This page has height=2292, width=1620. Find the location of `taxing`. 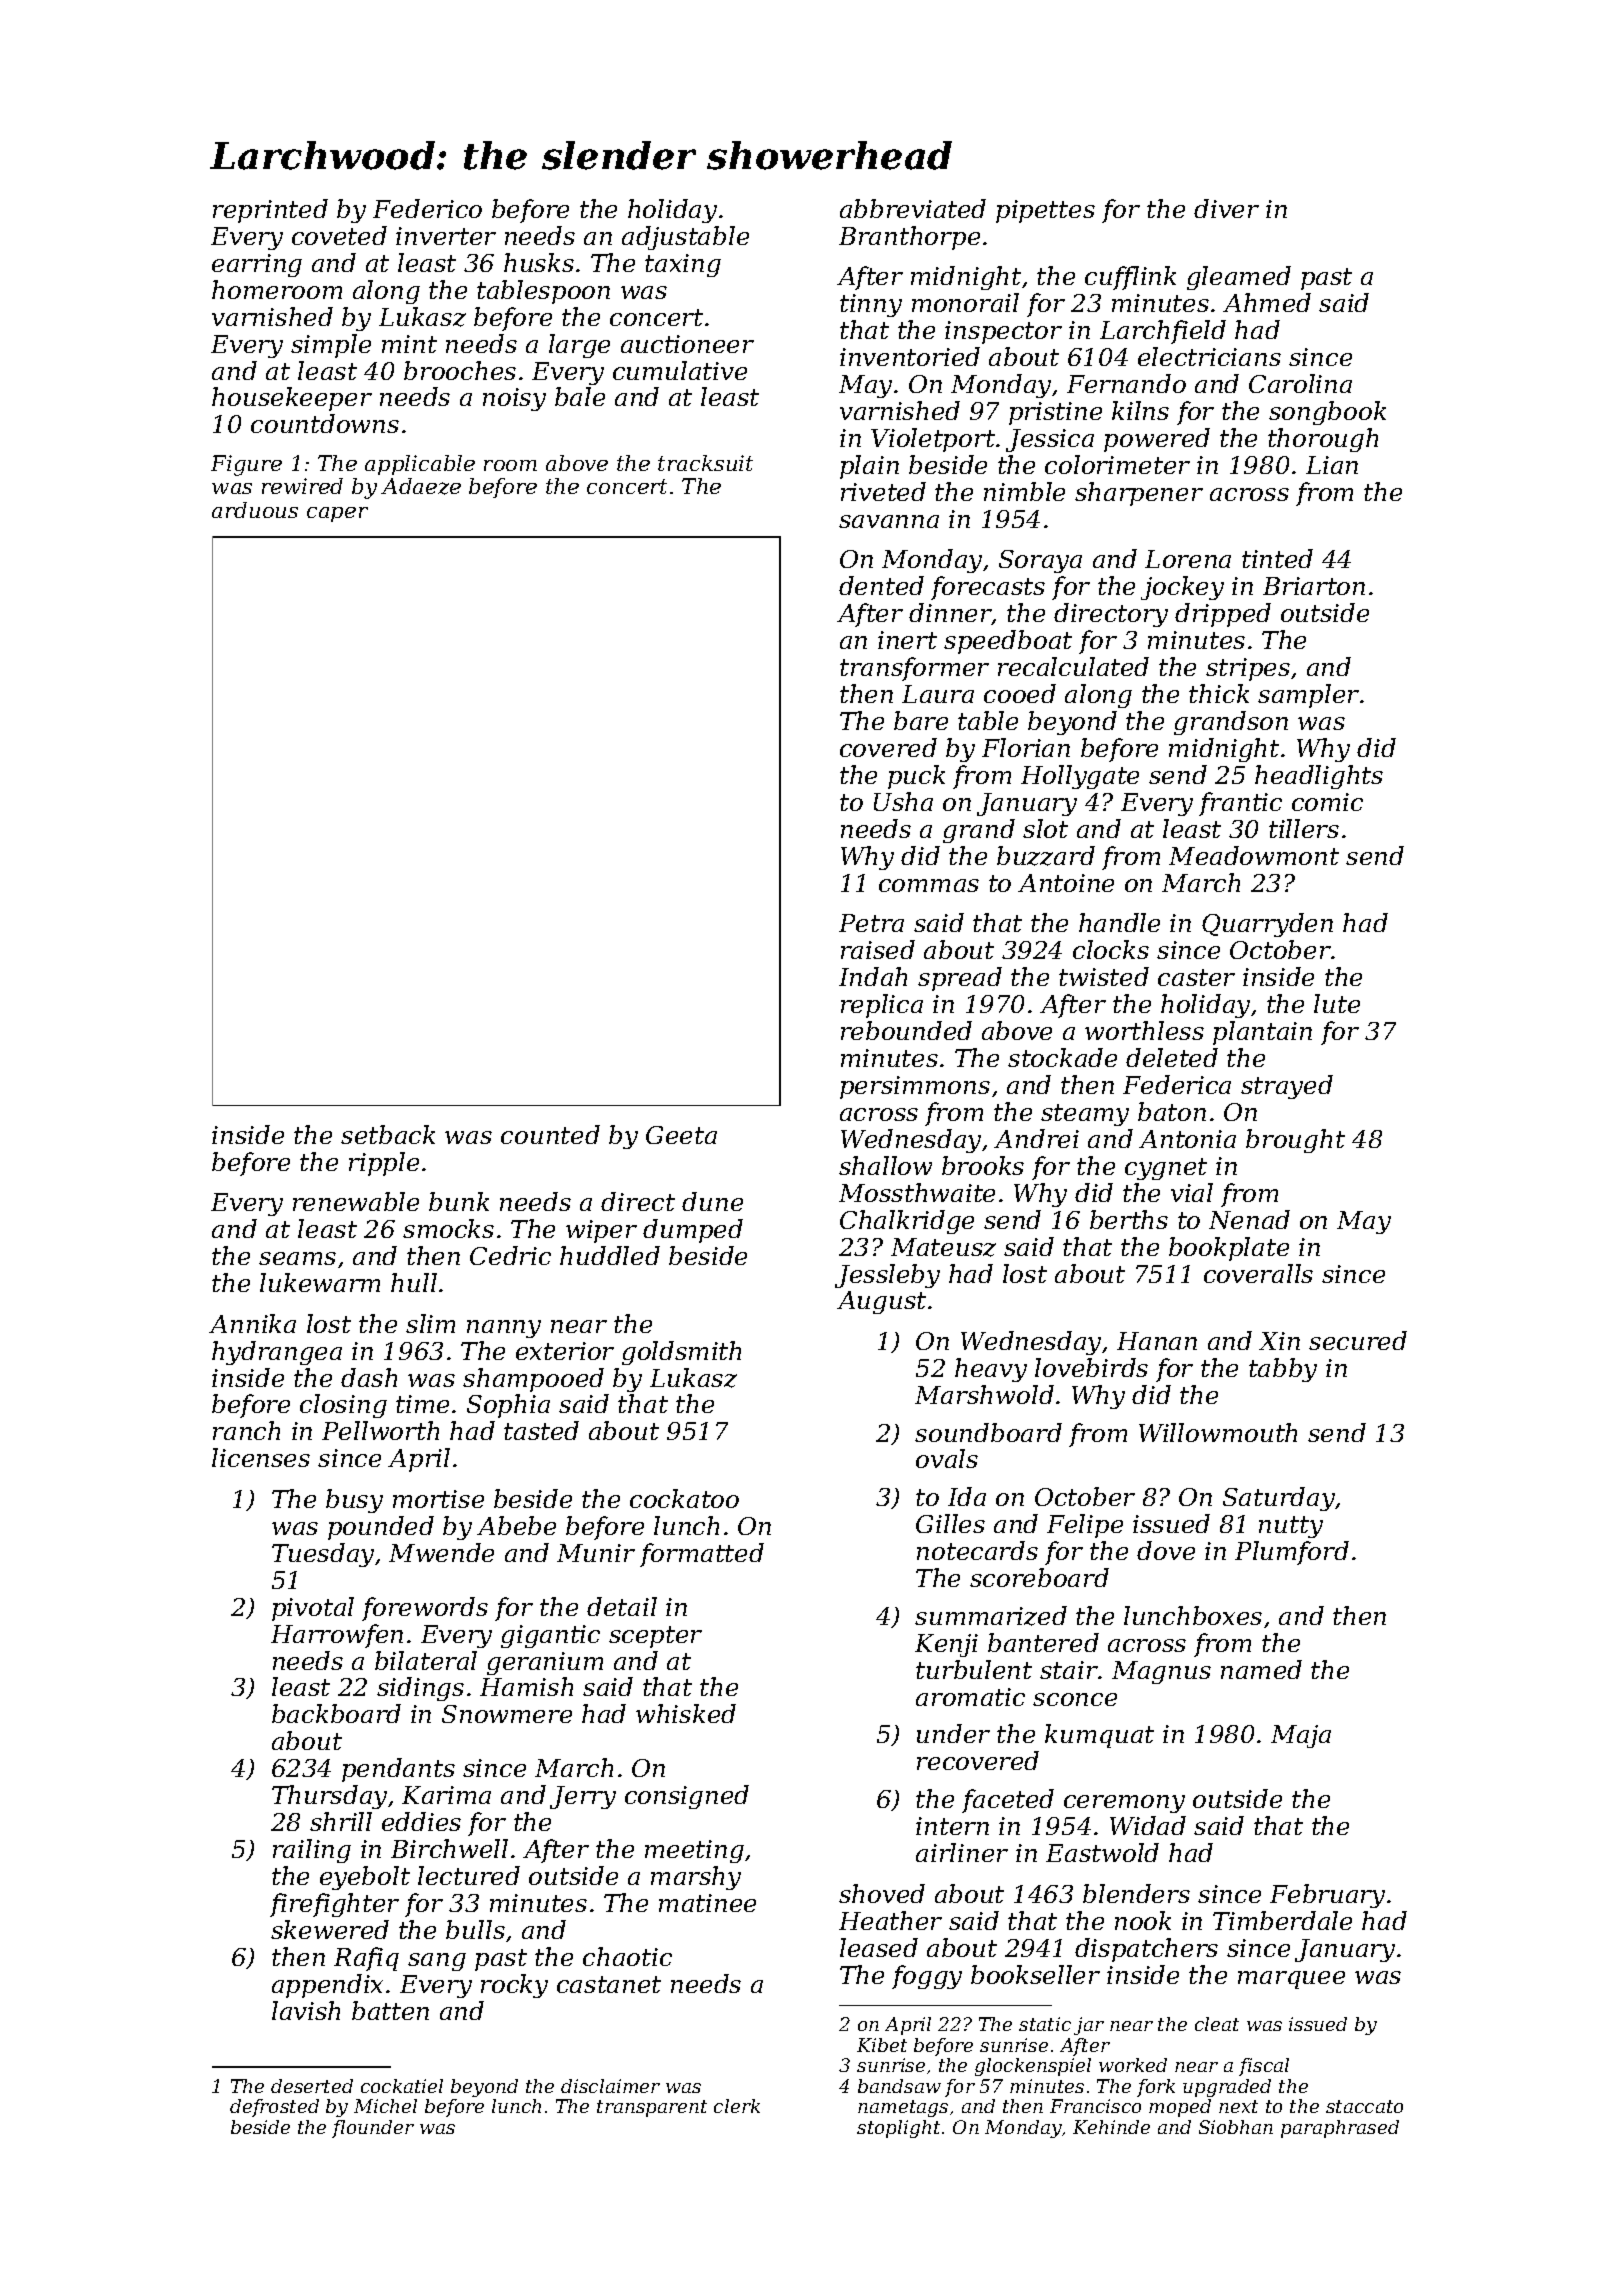

taxing is located at coordinates (683, 265).
